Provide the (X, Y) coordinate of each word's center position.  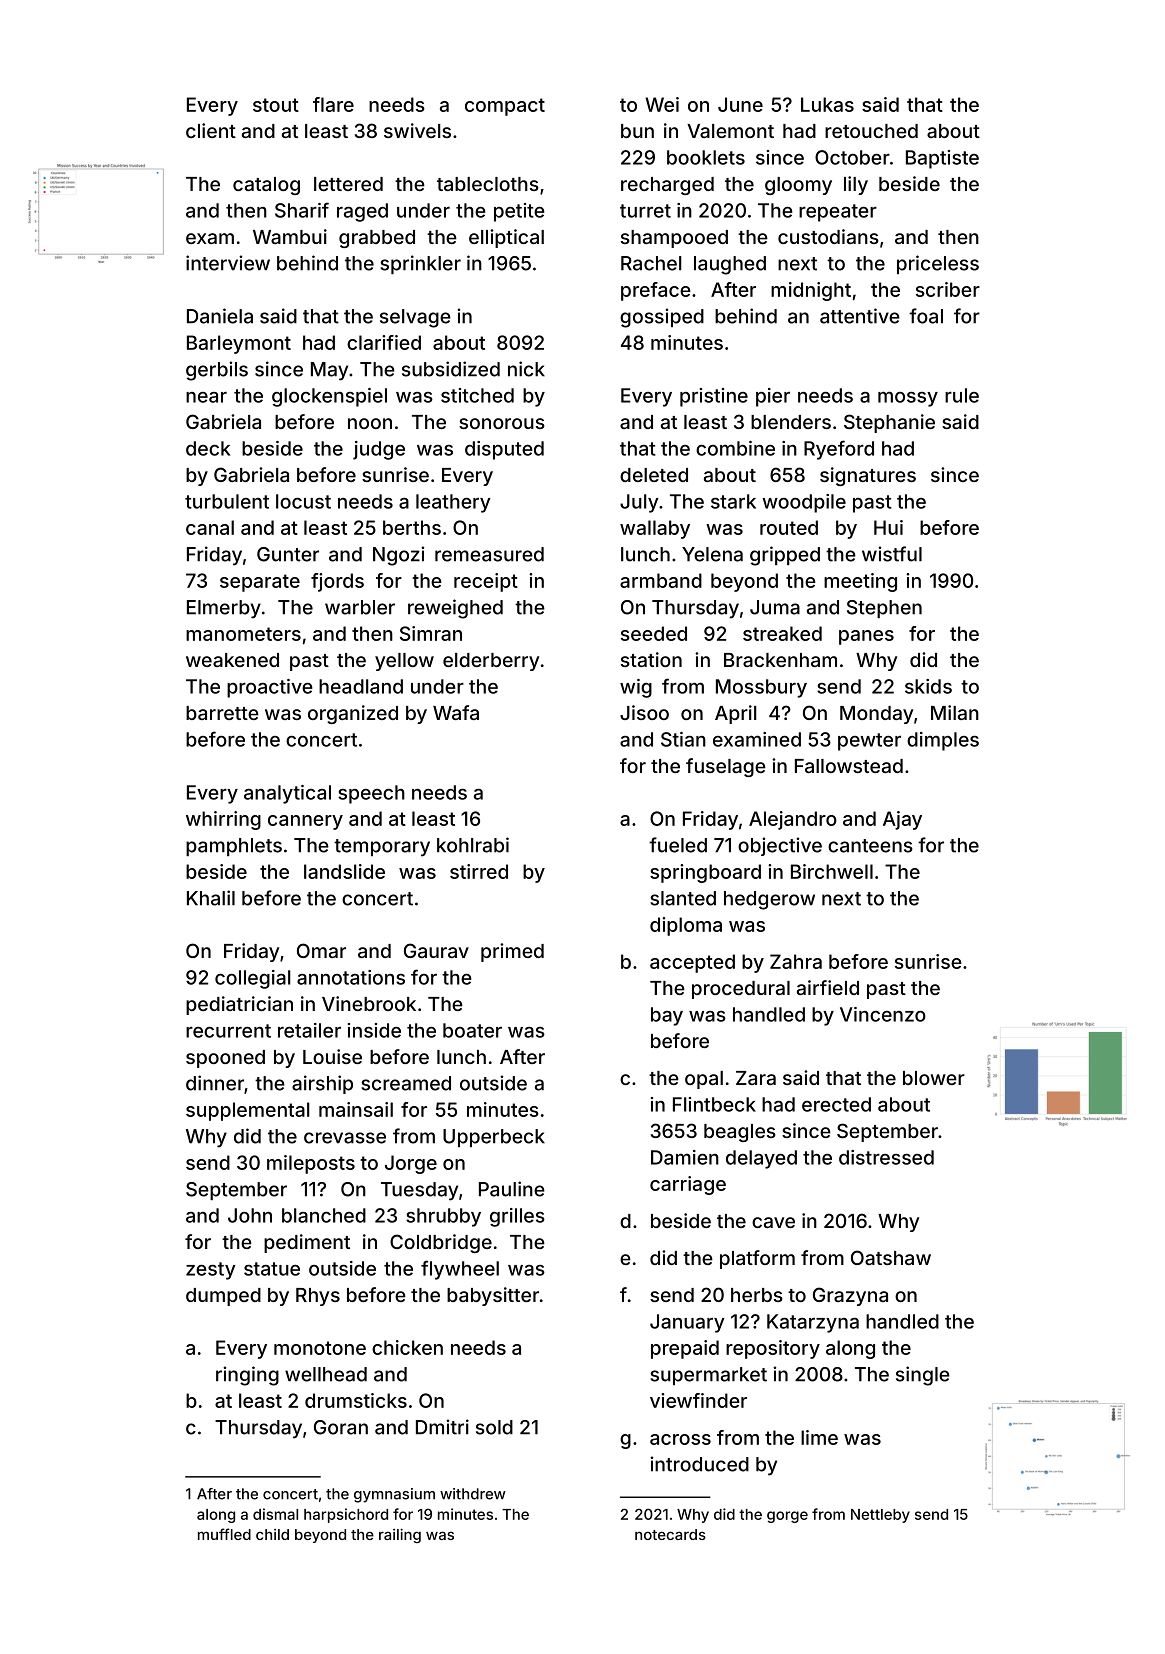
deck (208, 448)
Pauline (512, 1189)
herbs (757, 1295)
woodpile (804, 503)
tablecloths (488, 184)
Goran (341, 1427)
